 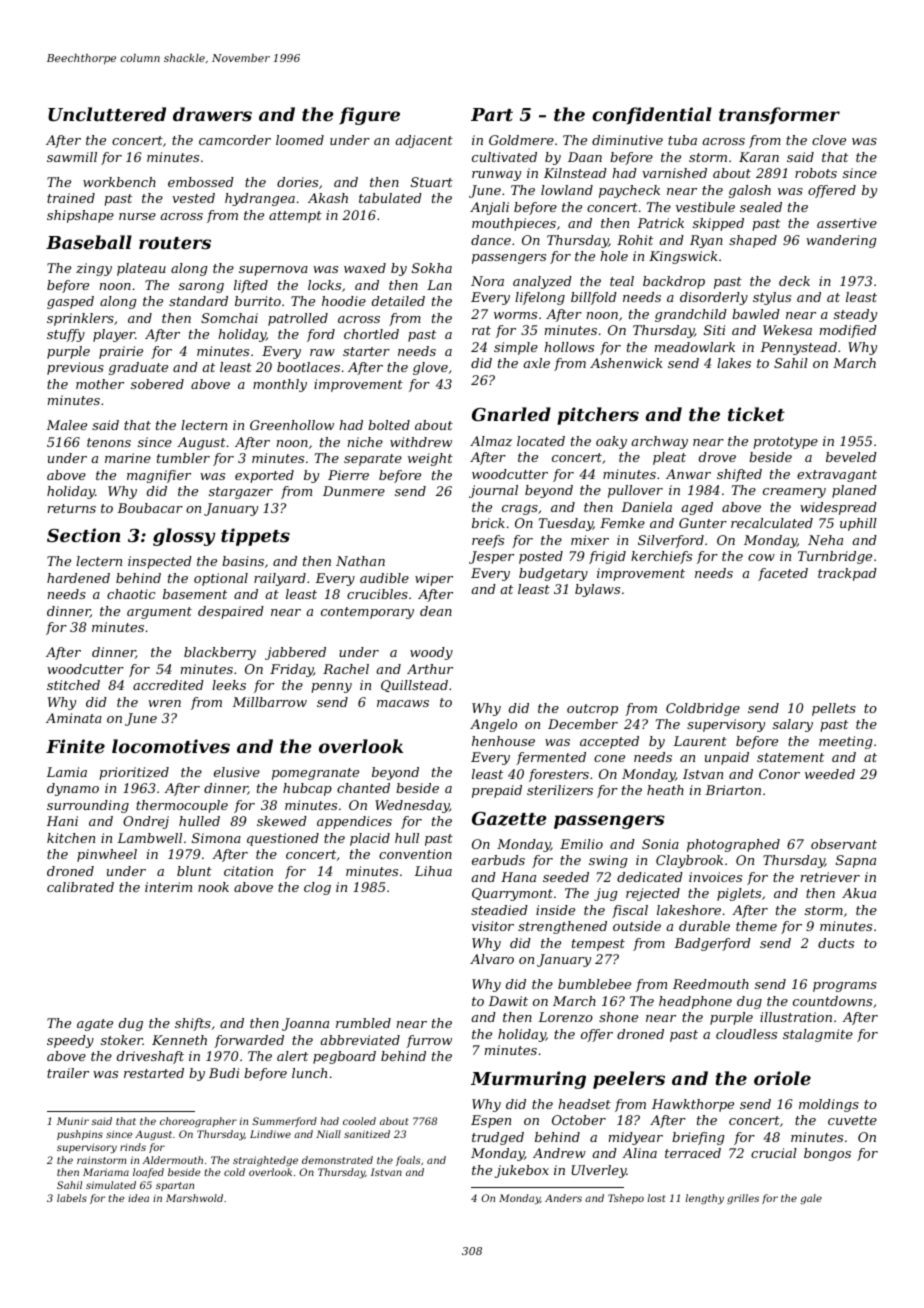 What do you see at coordinates (785, 443) in the screenshot?
I see `prototype` at bounding box center [785, 443].
